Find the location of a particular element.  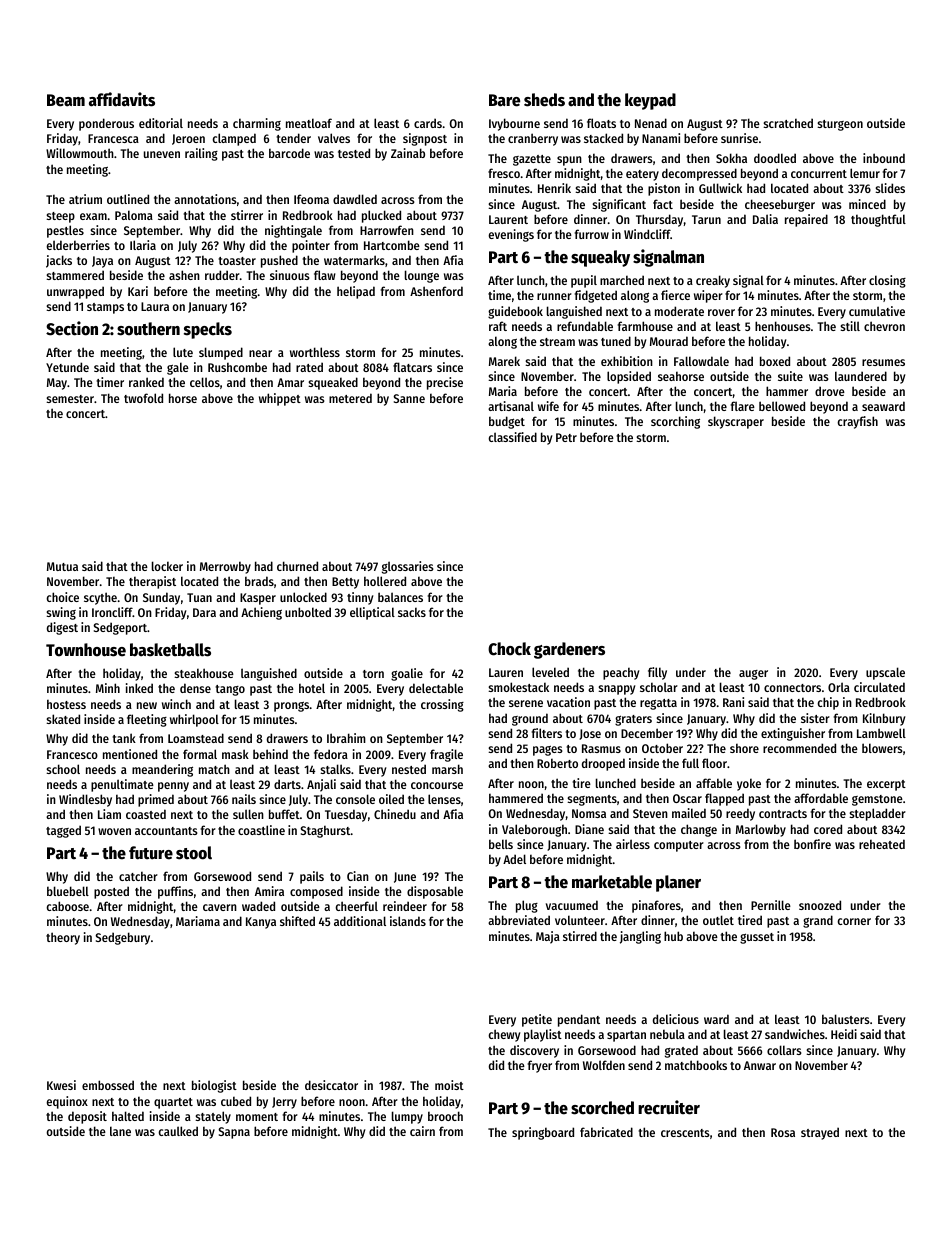

fabricated is located at coordinates (606, 1132).
